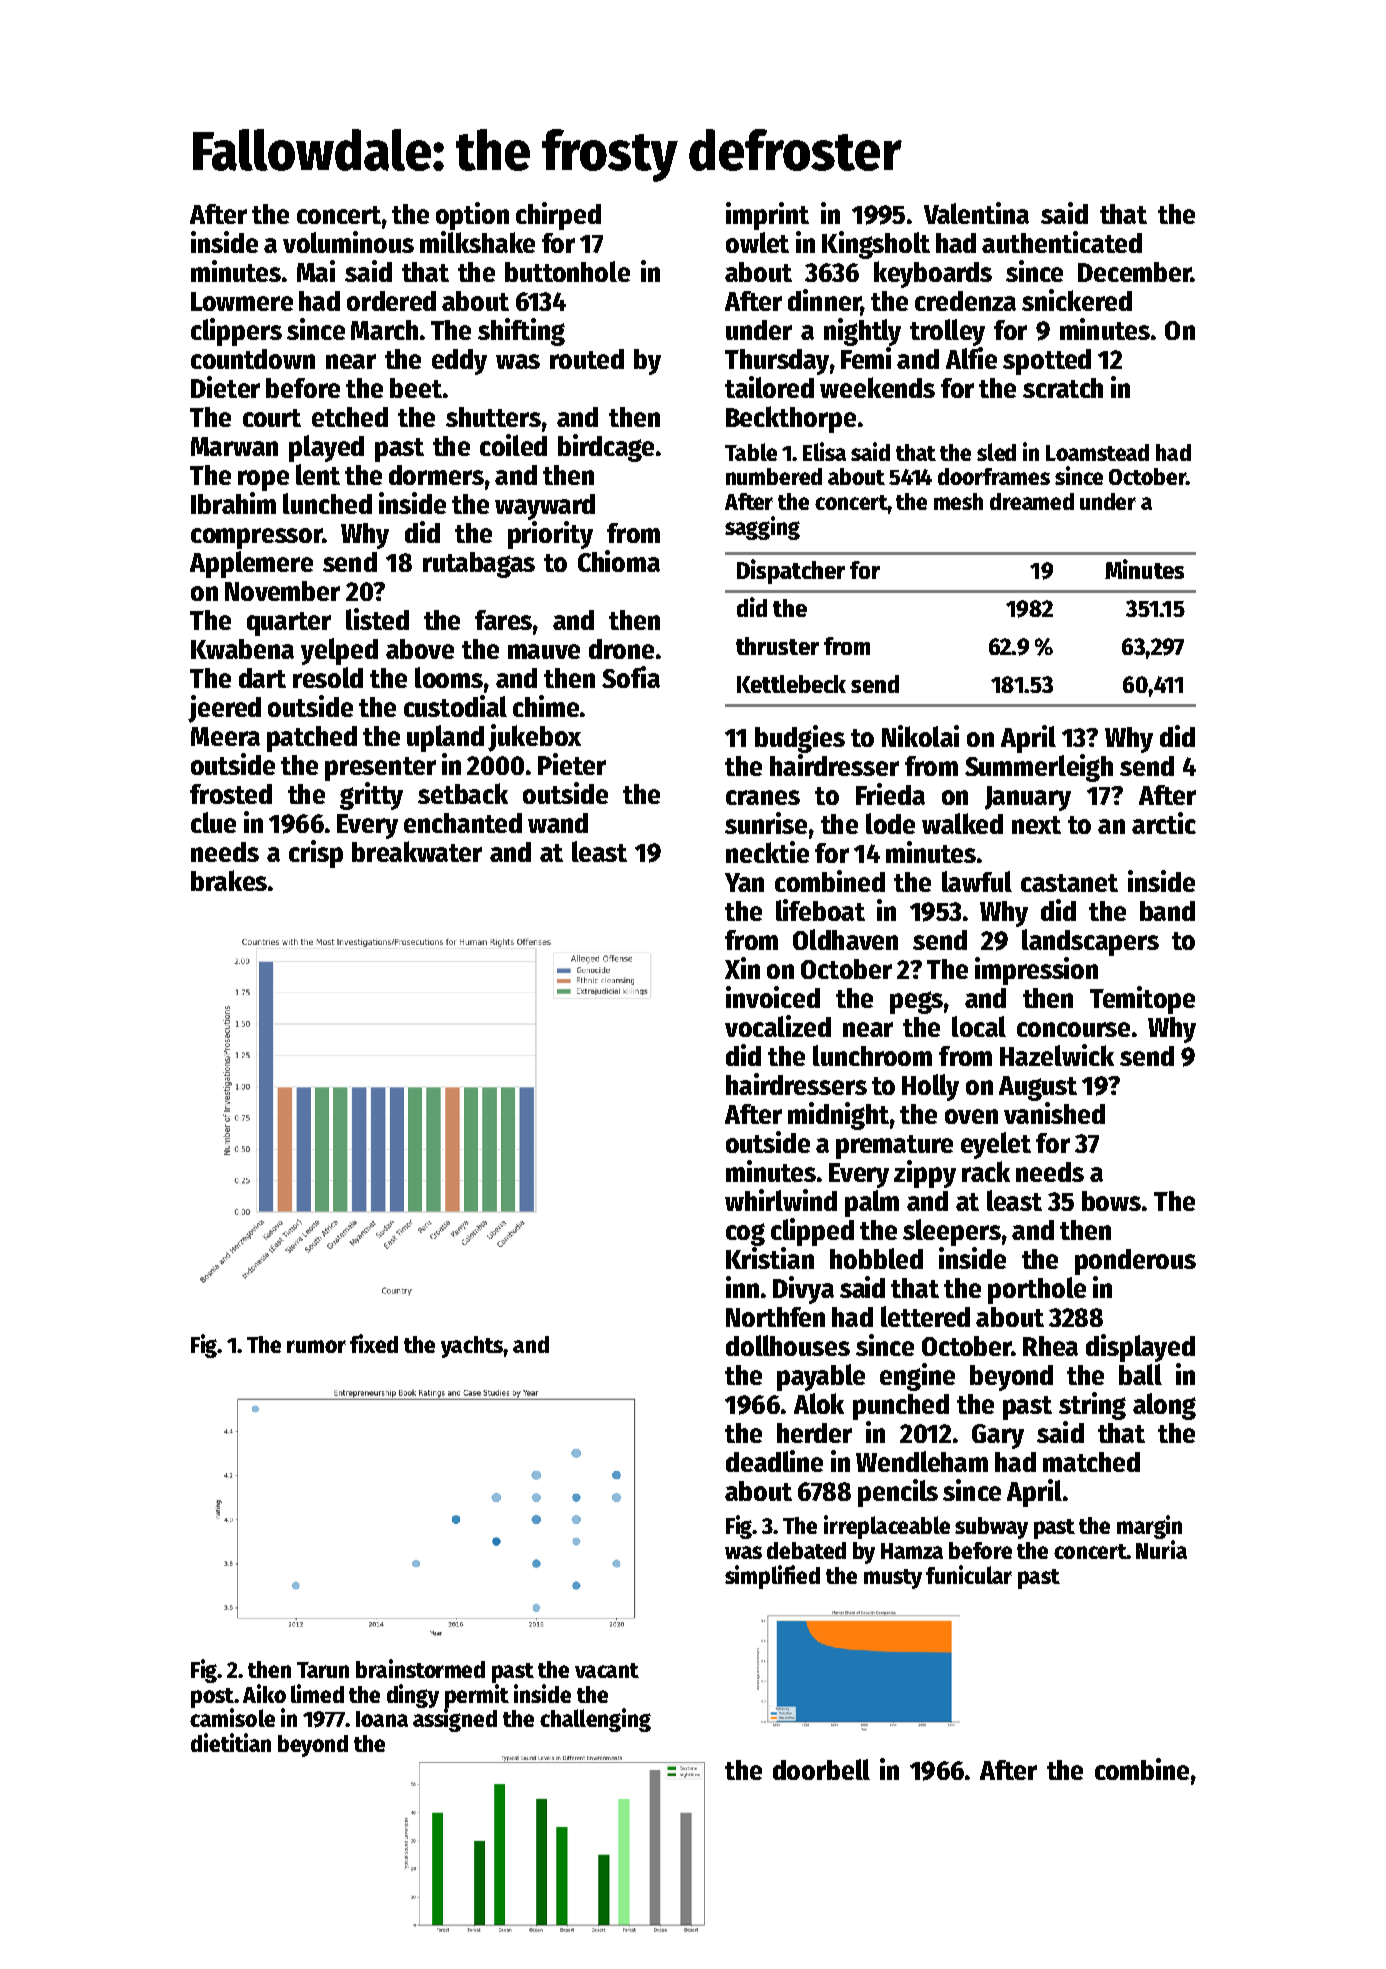  Describe the element at coordinates (229, 880) in the screenshot. I see `brakes` at that location.
